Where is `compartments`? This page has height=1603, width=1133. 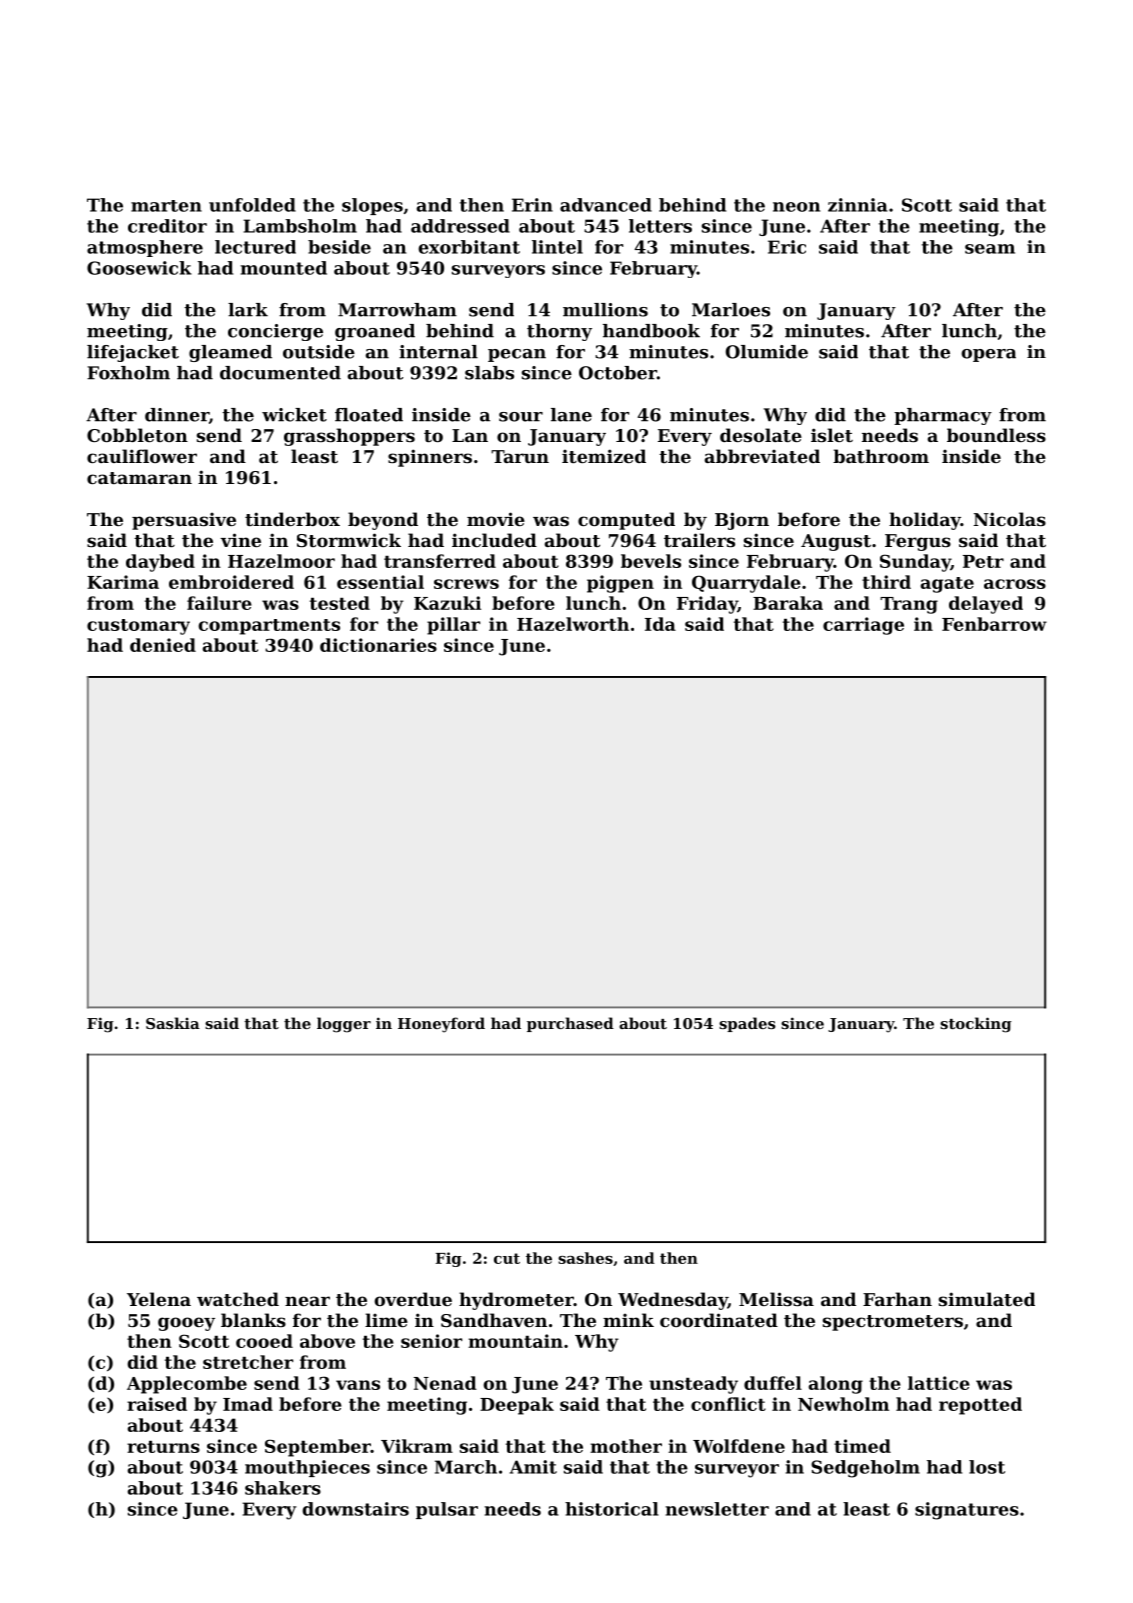 compartments is located at coordinates (269, 627).
